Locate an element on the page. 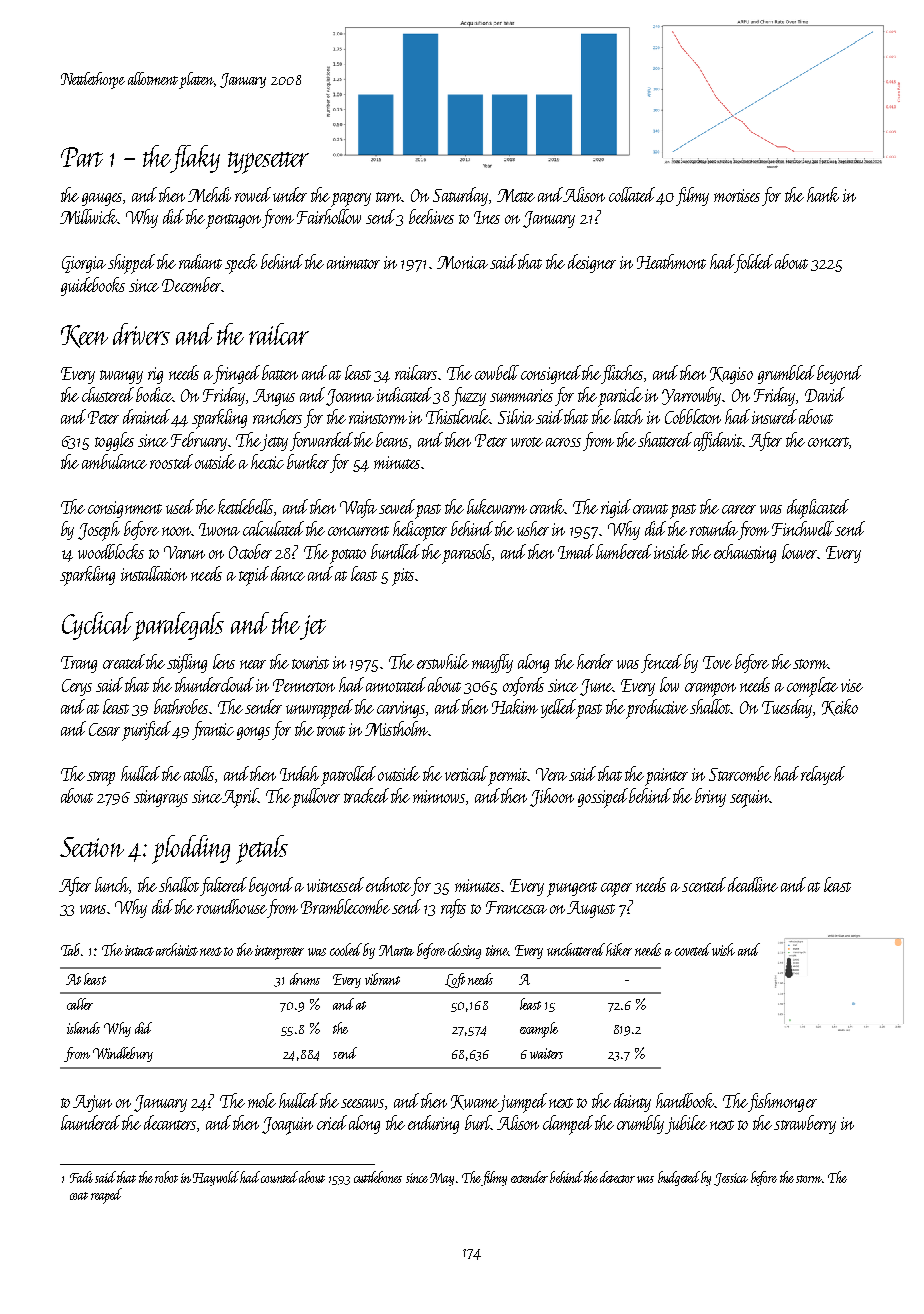 This image has width=924, height=1314. grumbled is located at coordinates (786, 374).
